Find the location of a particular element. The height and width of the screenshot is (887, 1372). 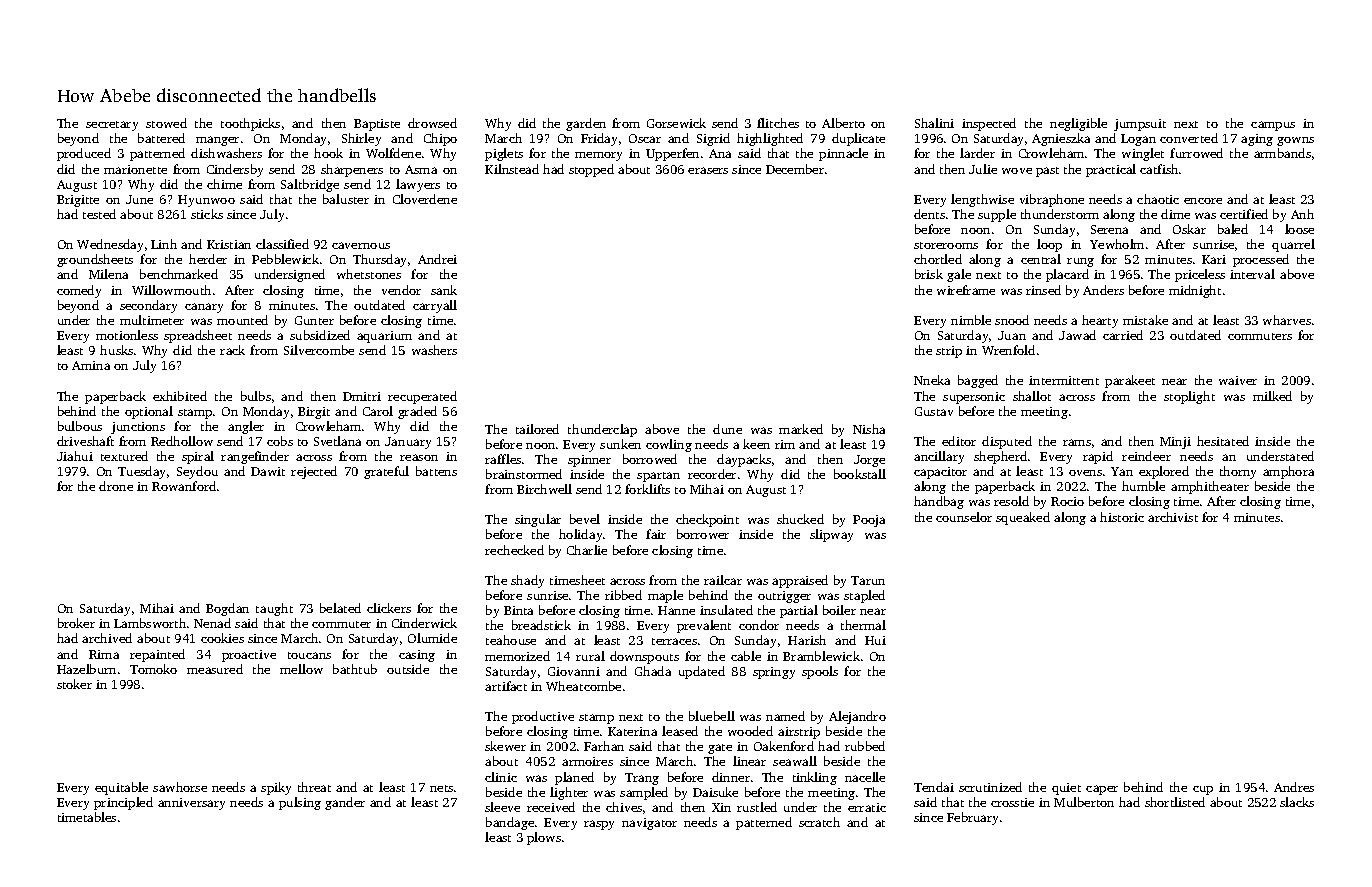

downspouts is located at coordinates (644, 657).
